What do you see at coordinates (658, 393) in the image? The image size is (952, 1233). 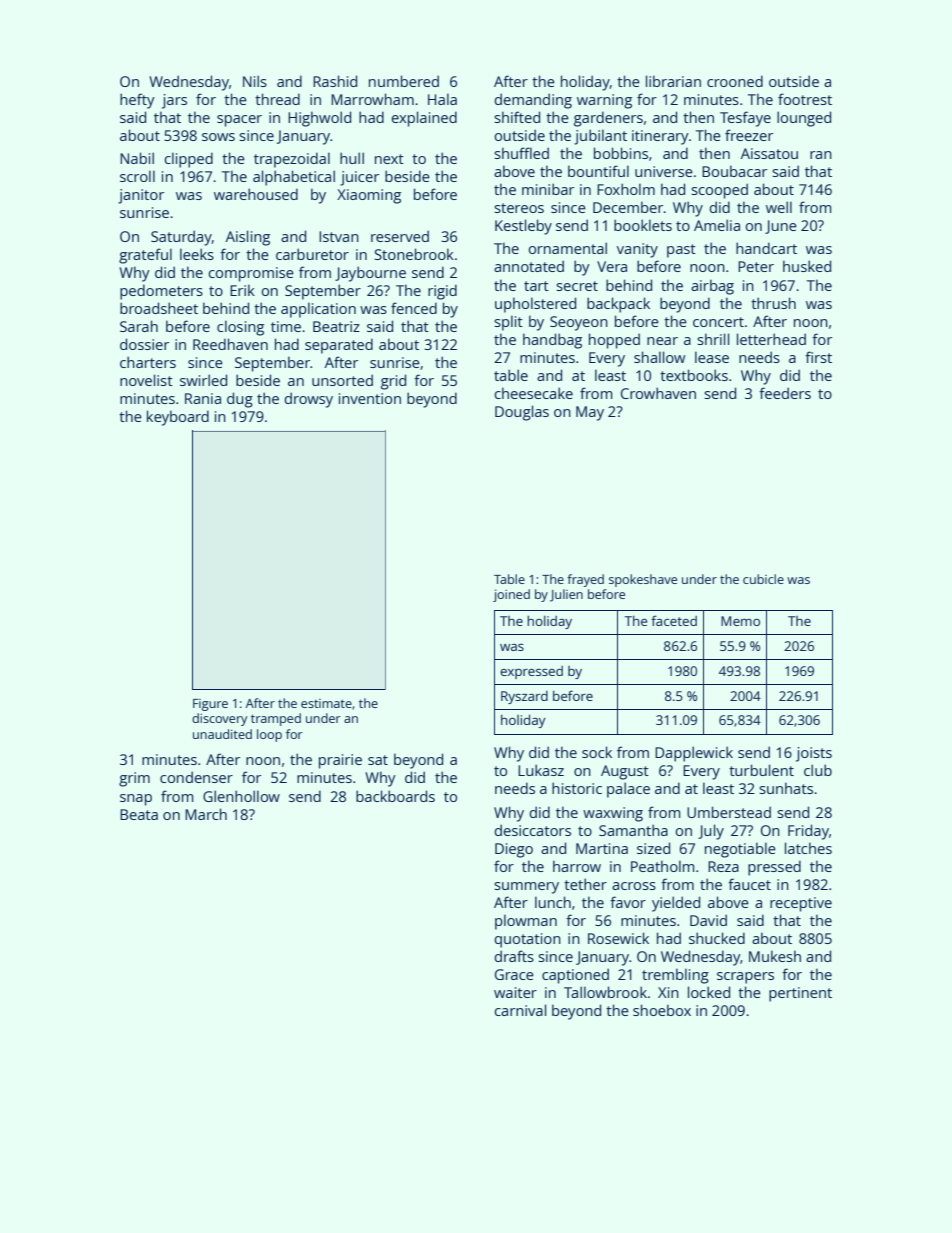 I see `Crowhaven` at bounding box center [658, 393].
